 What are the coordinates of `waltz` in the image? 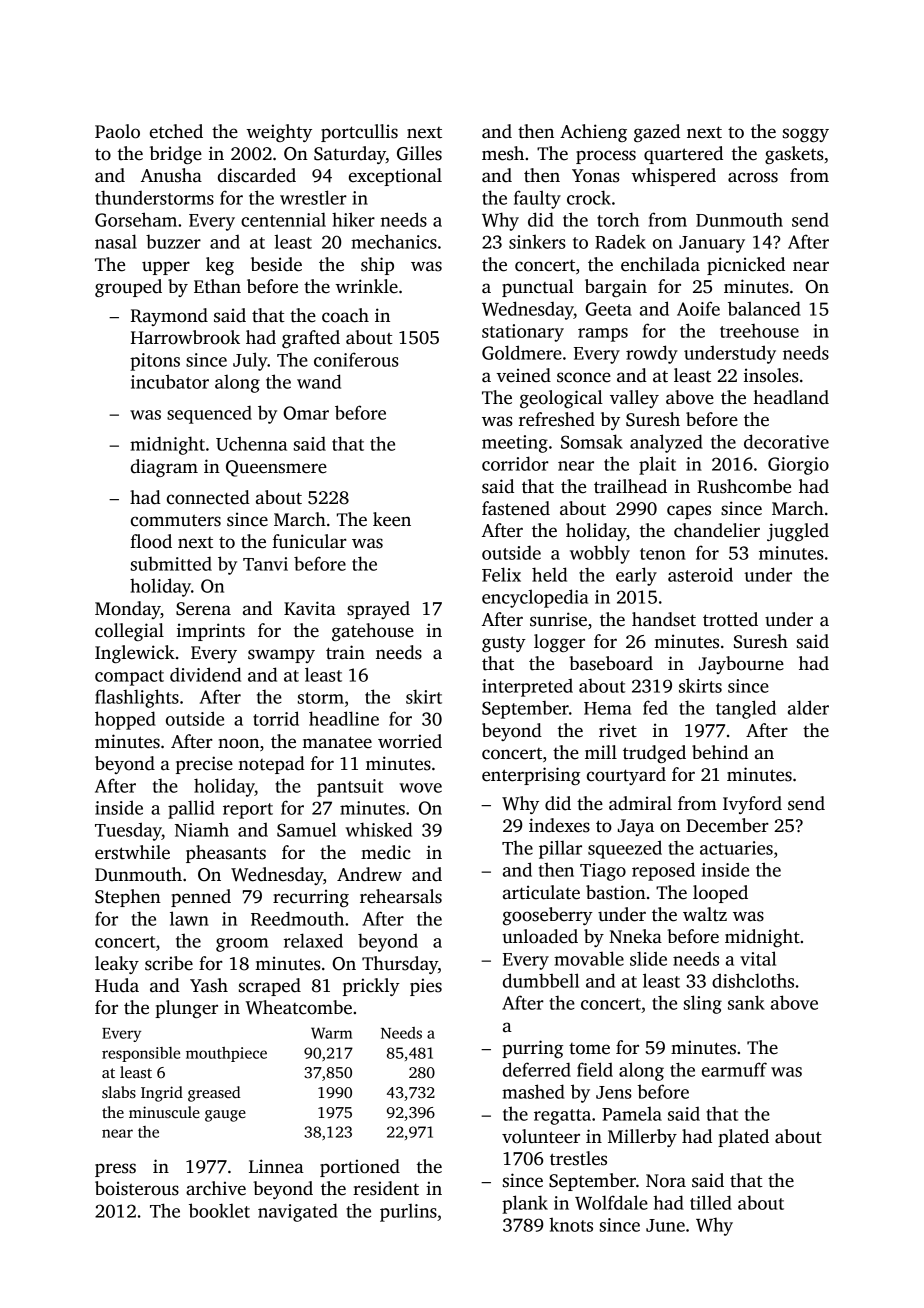 It's located at (705, 914).
